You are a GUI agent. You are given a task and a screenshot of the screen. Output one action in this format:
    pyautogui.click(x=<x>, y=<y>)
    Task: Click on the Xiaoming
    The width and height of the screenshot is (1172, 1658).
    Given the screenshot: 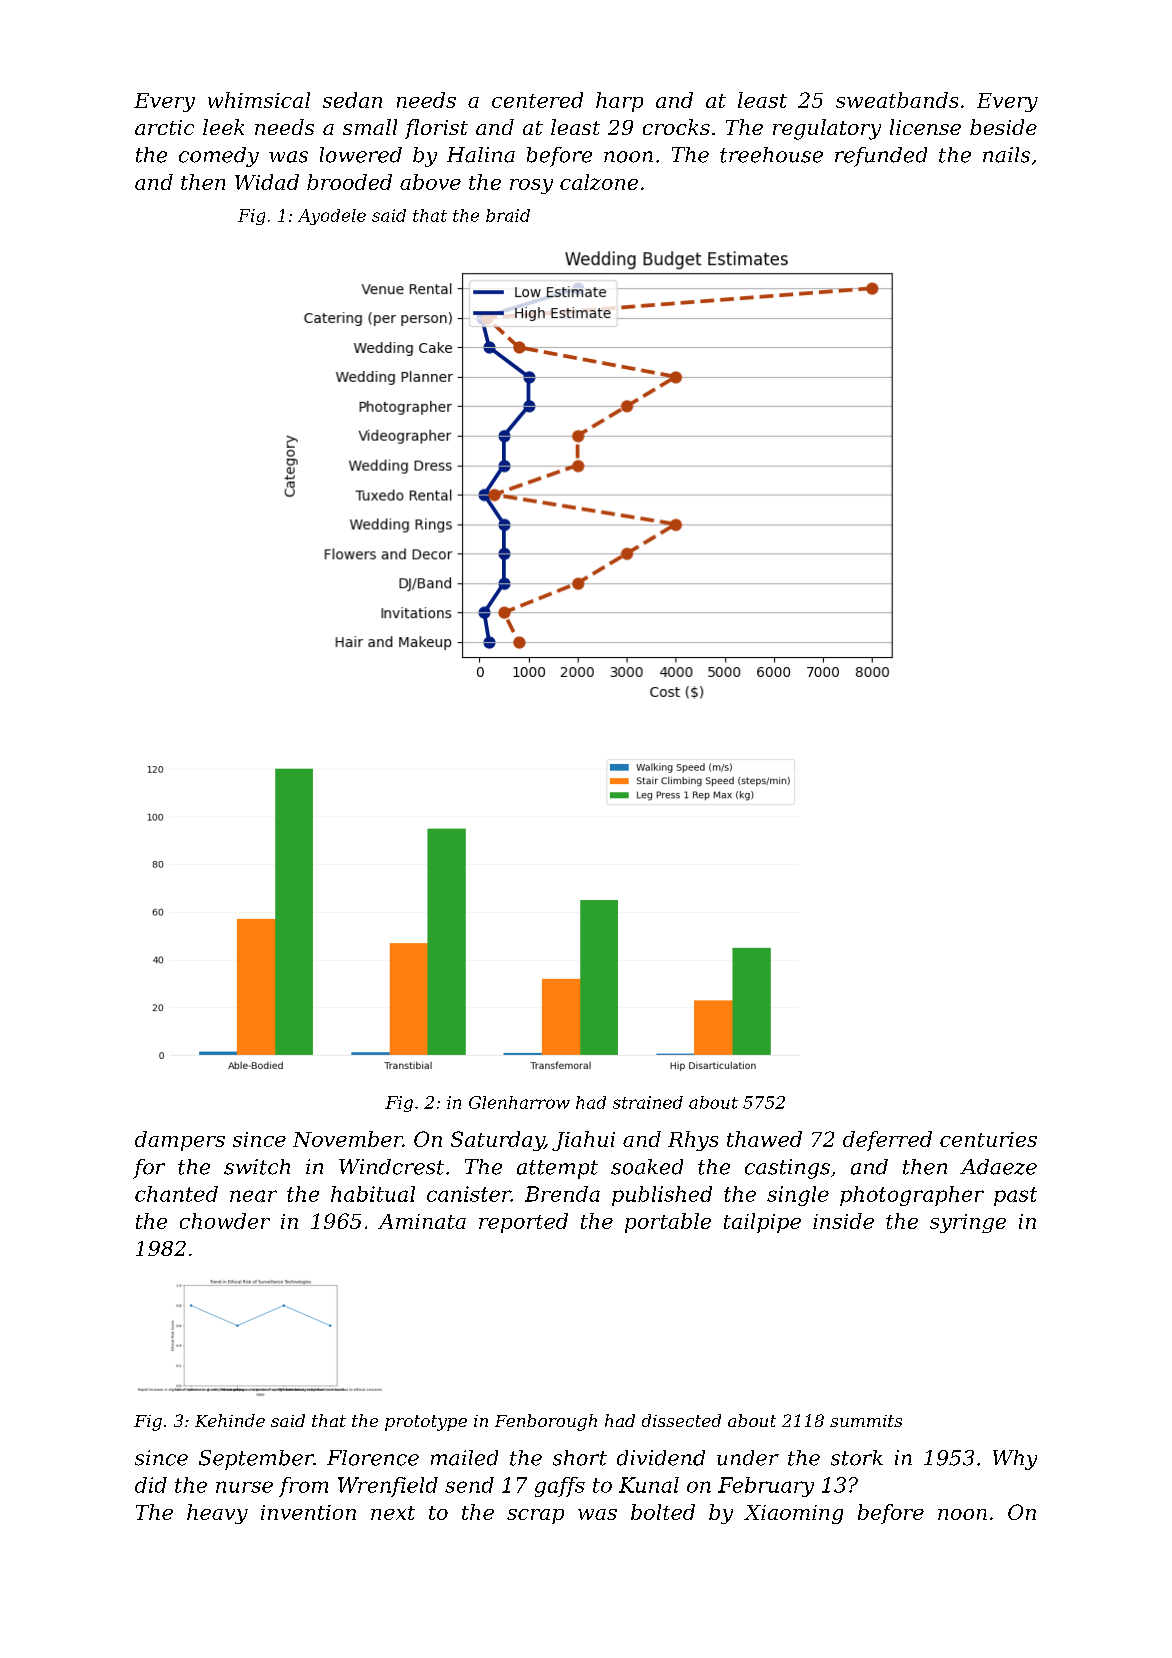 What is the action you would take?
    pyautogui.click(x=793, y=1514)
